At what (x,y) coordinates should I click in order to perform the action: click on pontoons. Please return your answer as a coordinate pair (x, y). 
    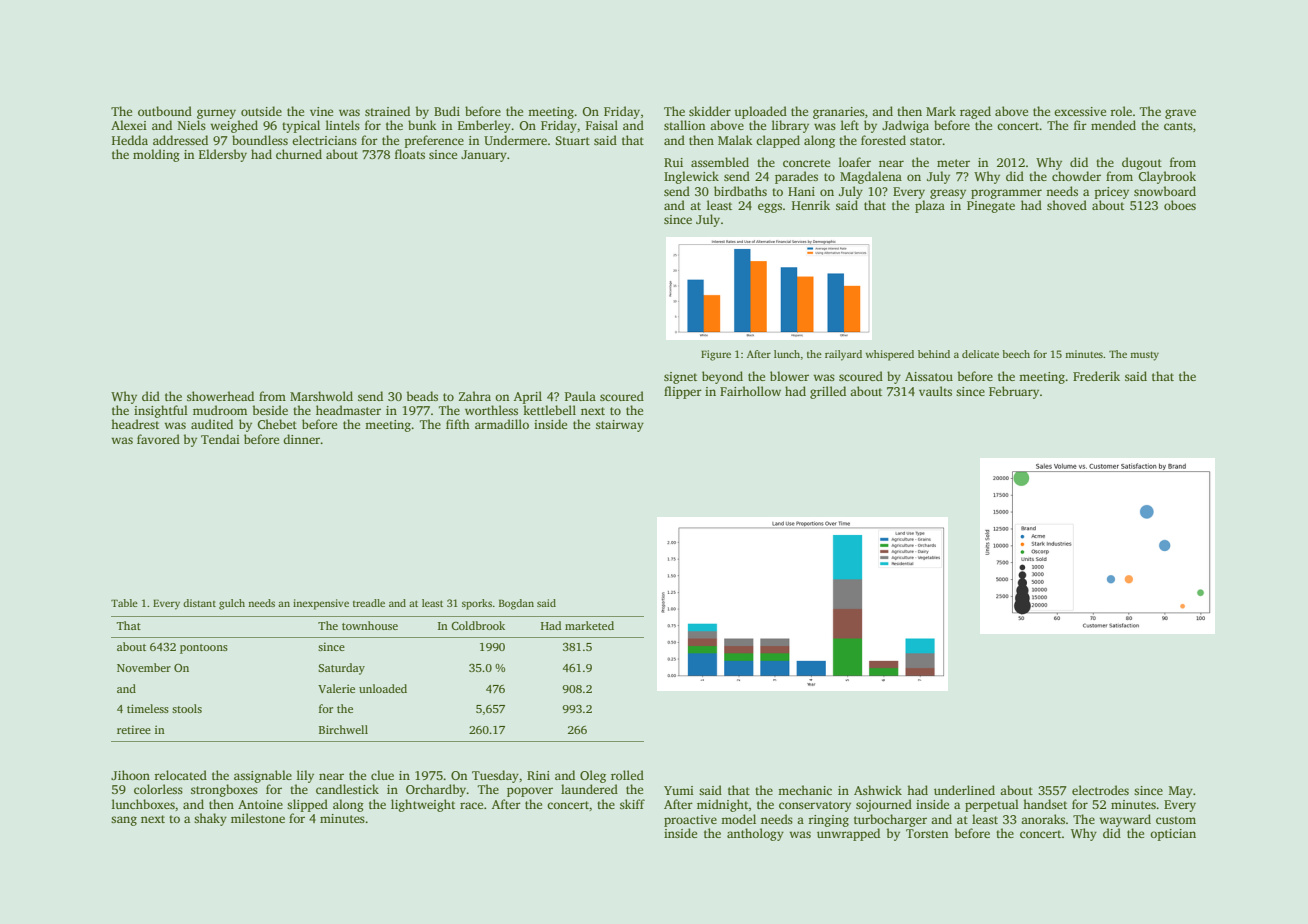
    Looking at the image, I should click on (204, 649).
